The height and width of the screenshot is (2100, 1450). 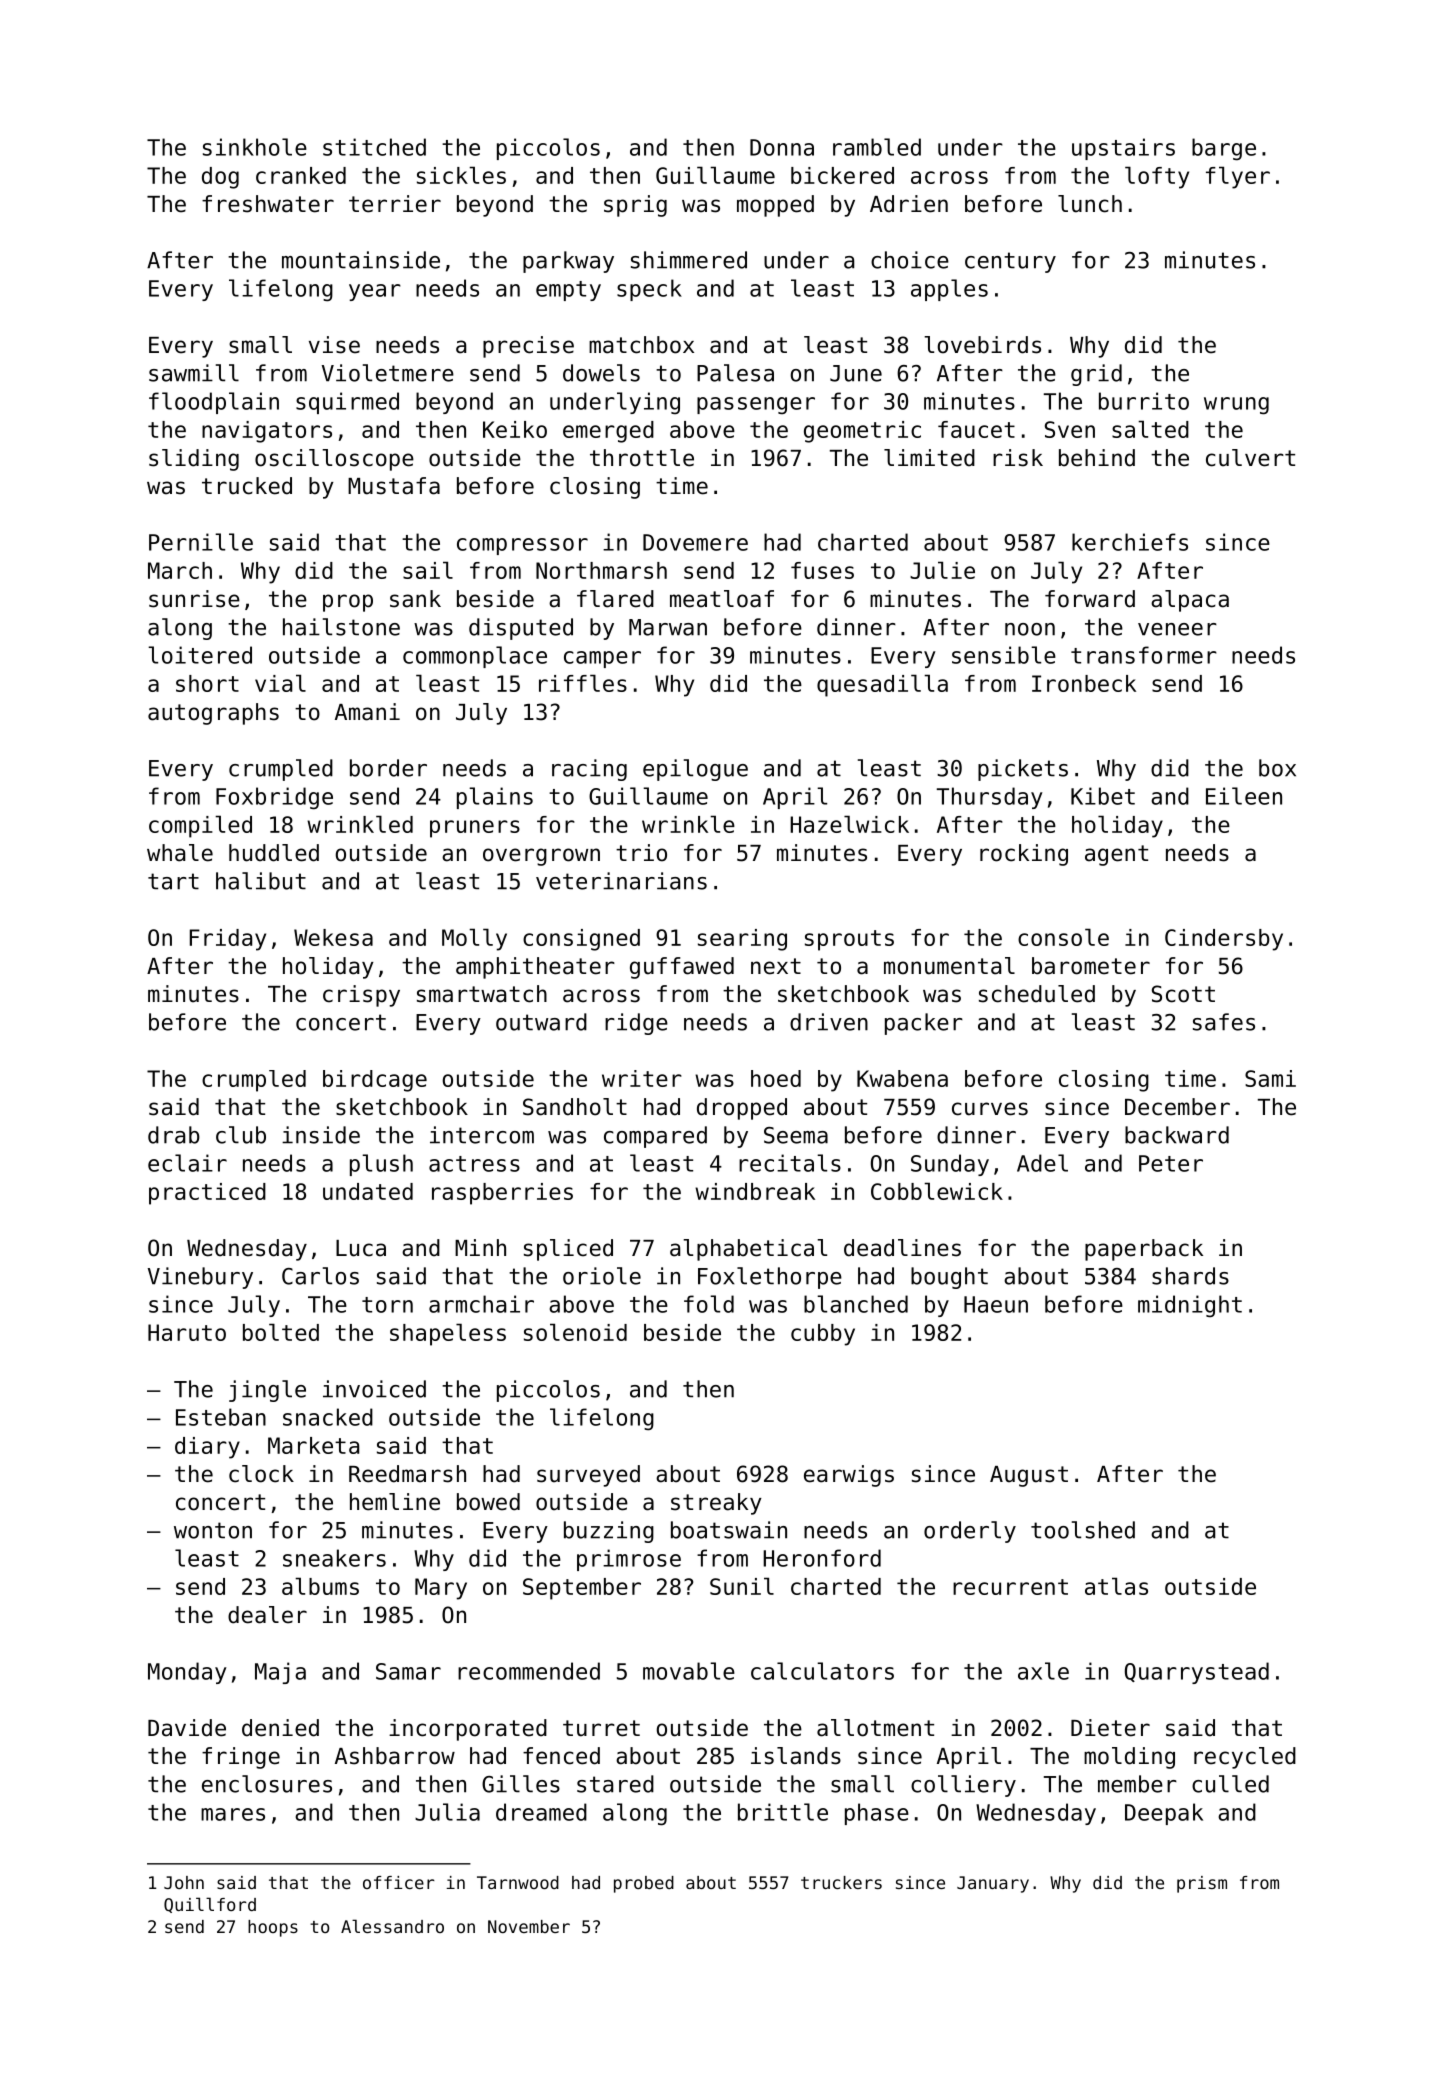 What do you see at coordinates (399, 1882) in the screenshot?
I see `officer` at bounding box center [399, 1882].
